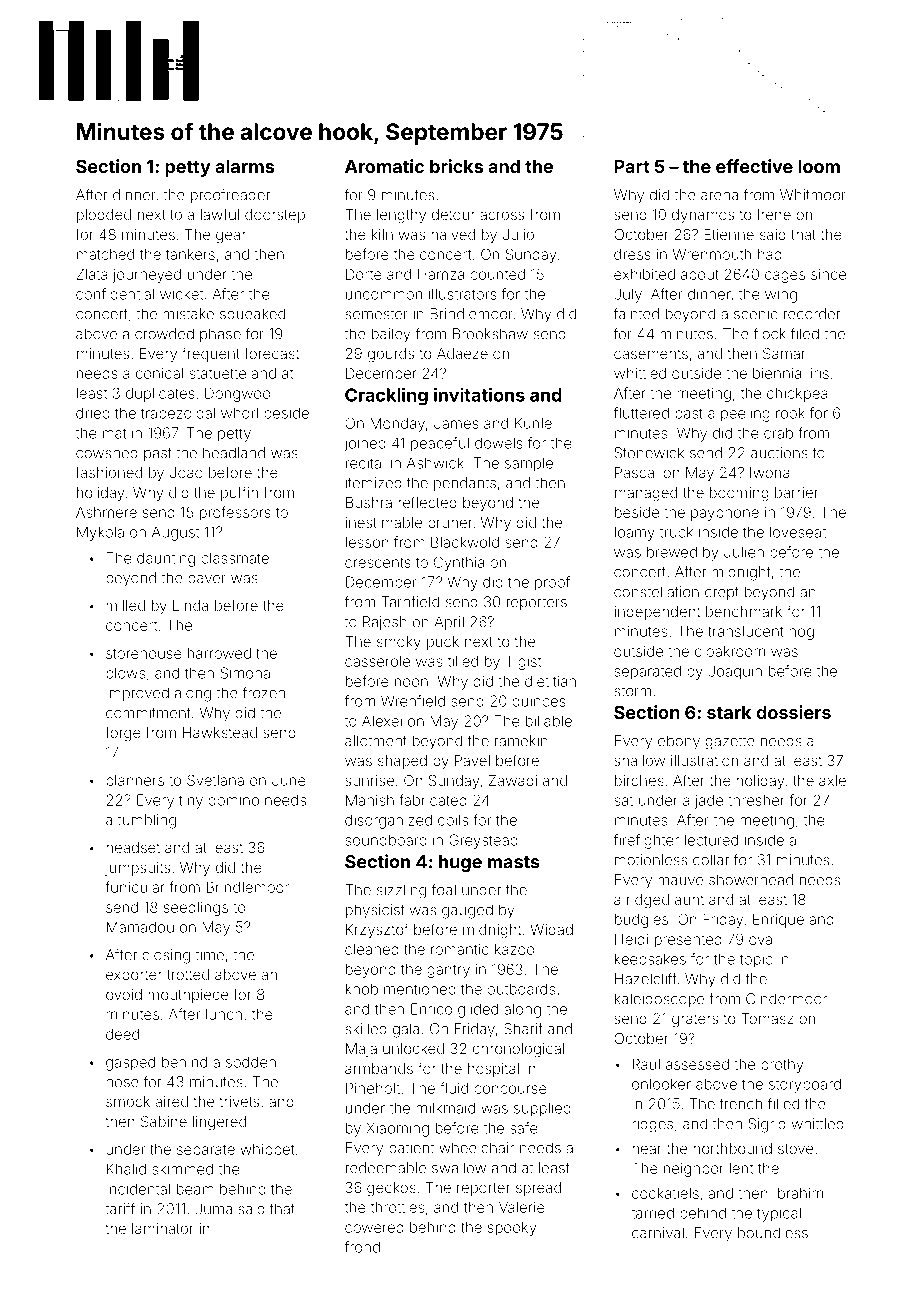 The height and width of the screenshot is (1308, 924). What do you see at coordinates (521, 989) in the screenshot?
I see `outboards` at bounding box center [521, 989].
